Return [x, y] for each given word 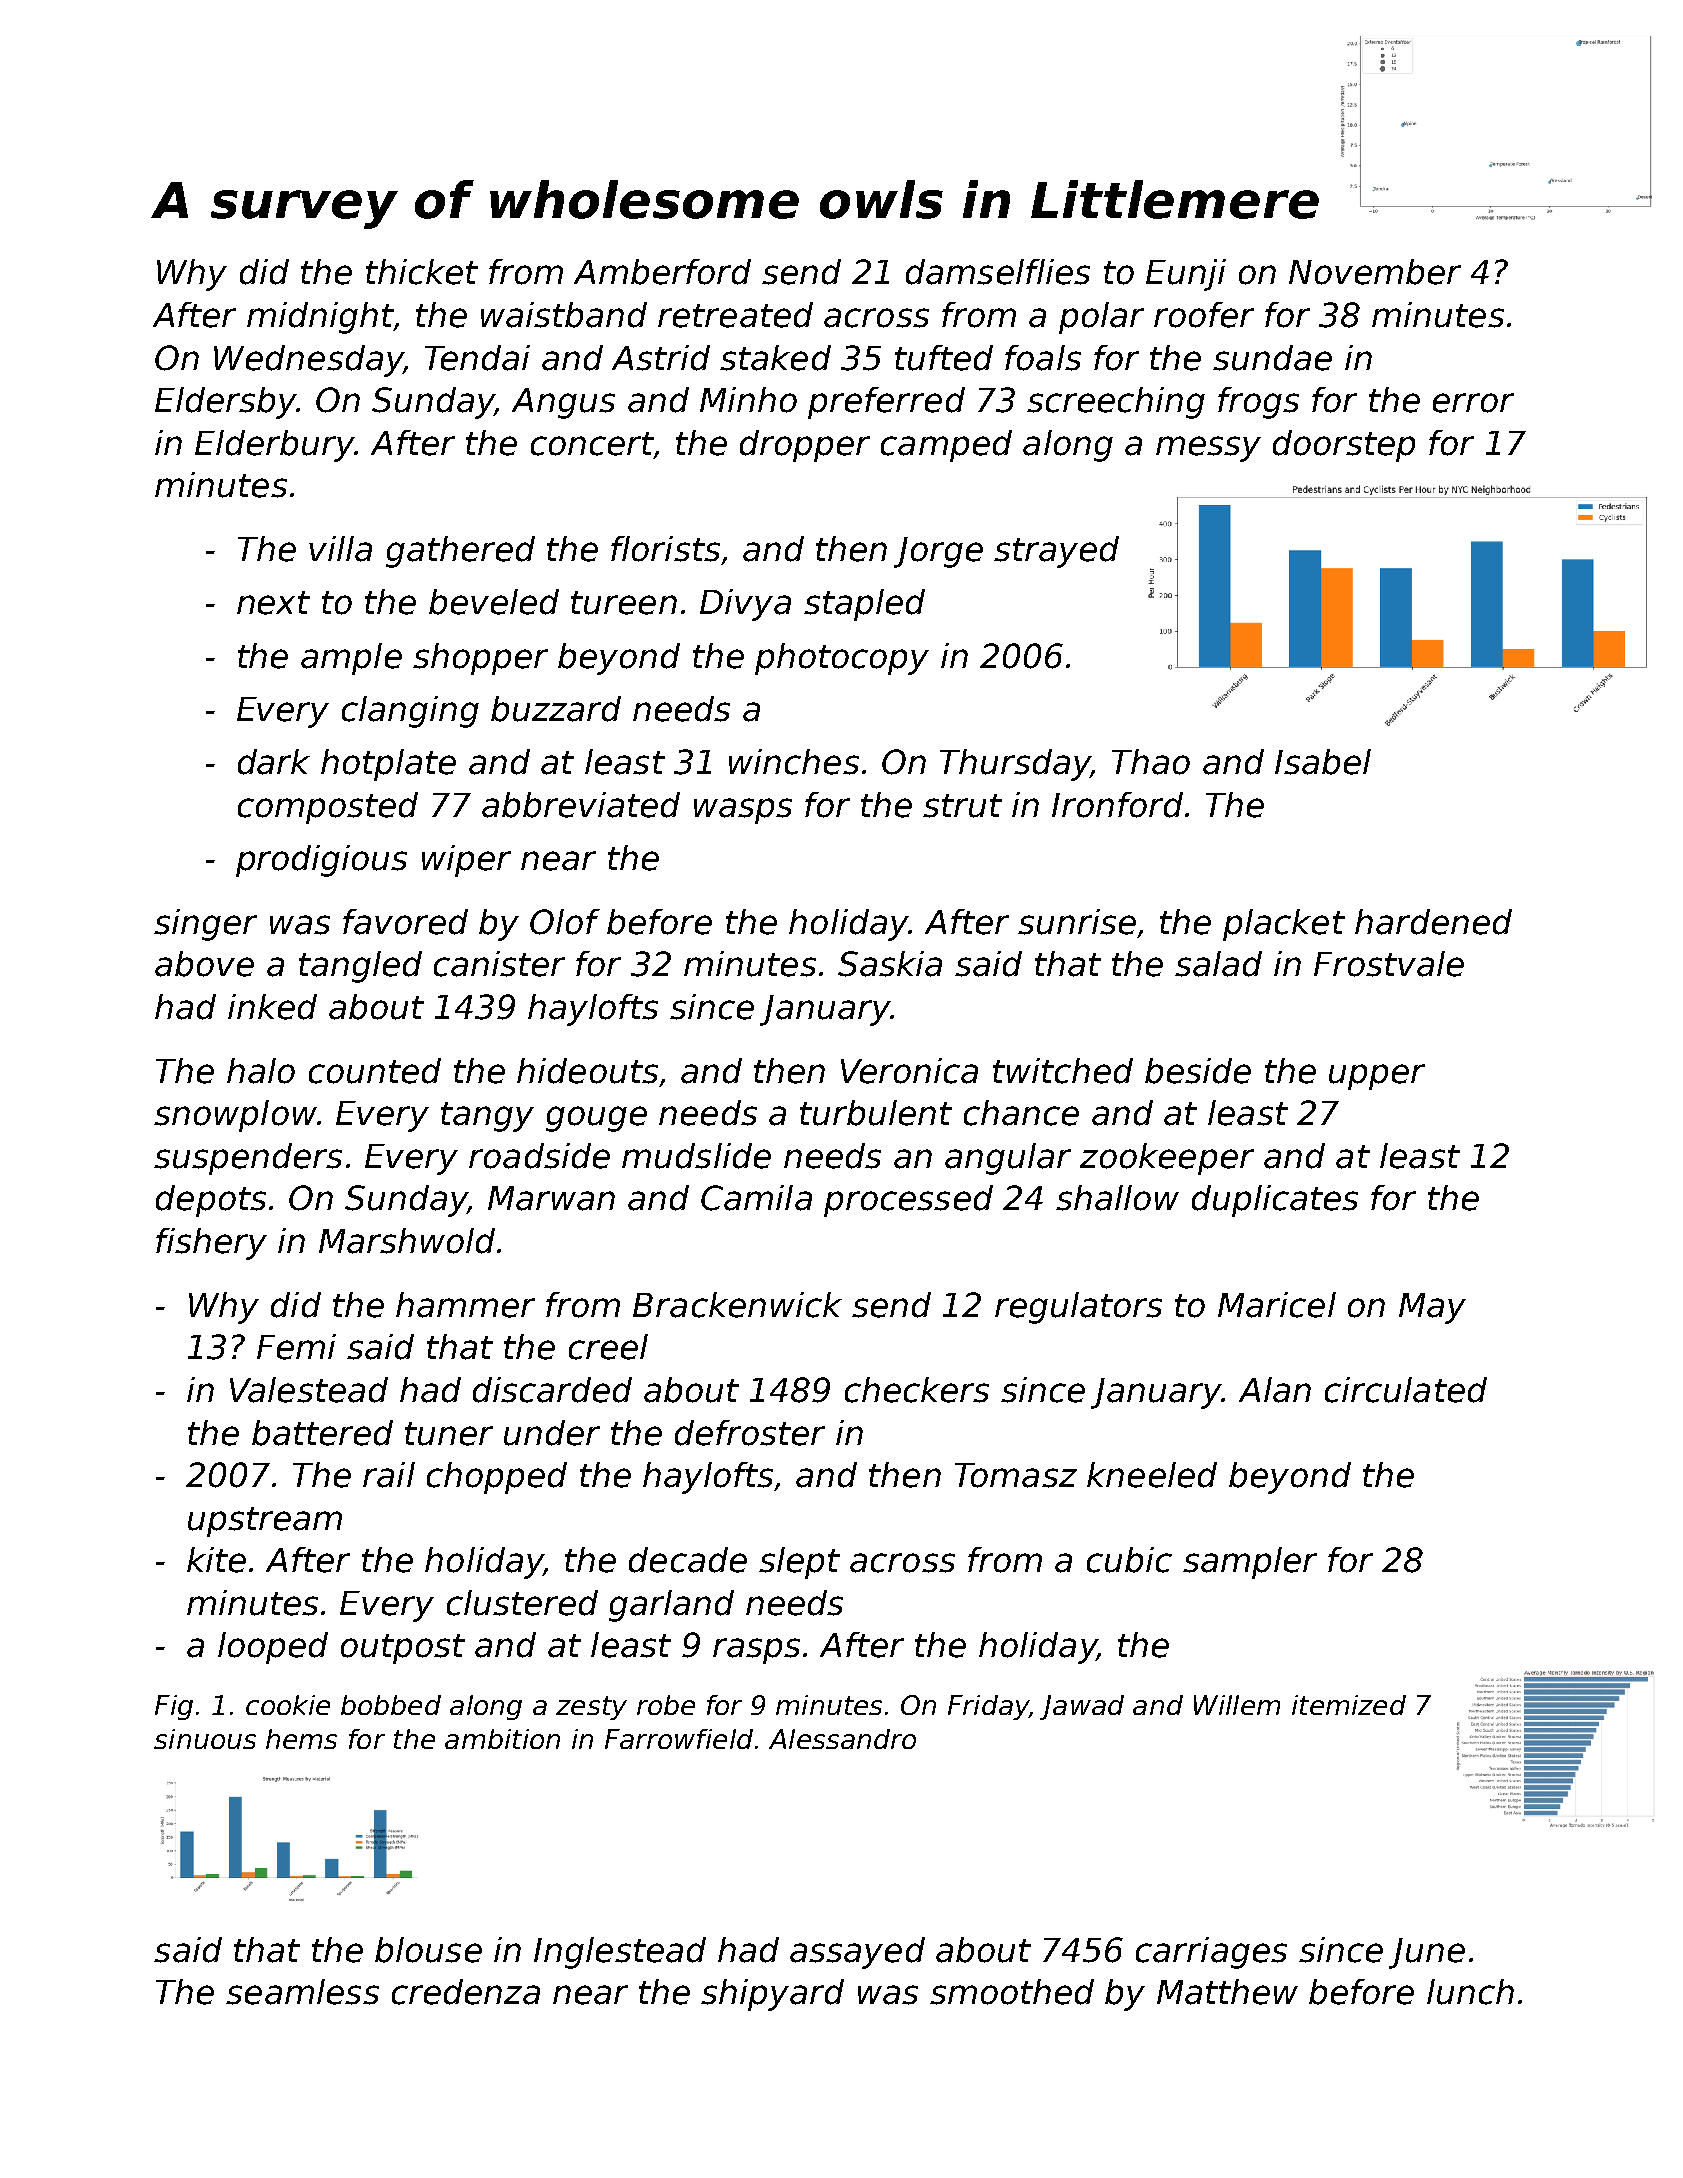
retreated [735, 315]
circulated [1406, 1390]
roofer [1204, 315]
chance [1021, 1113]
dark [274, 762]
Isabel [1323, 762]
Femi [296, 1347]
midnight [320, 318]
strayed [1056, 552]
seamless [302, 1992]
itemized [1349, 1705]
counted [375, 1071]
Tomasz [1016, 1475]
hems [301, 1739]
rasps [756, 1651]
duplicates [1275, 1201]
